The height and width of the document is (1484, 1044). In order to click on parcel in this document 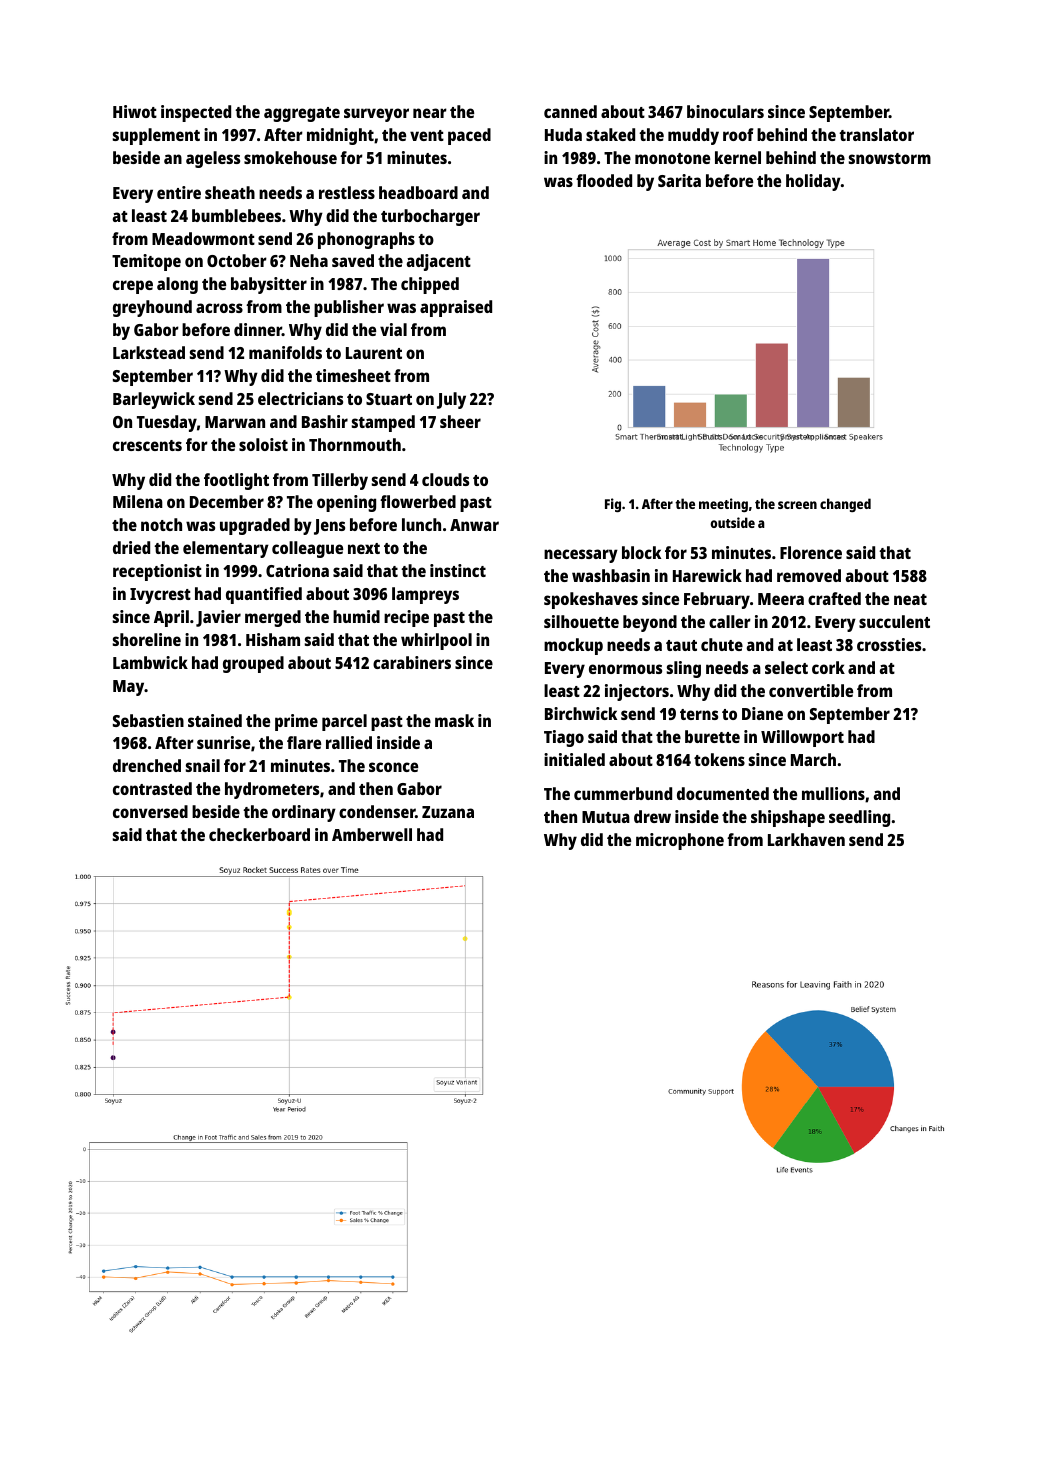, I will do `click(344, 722)`.
